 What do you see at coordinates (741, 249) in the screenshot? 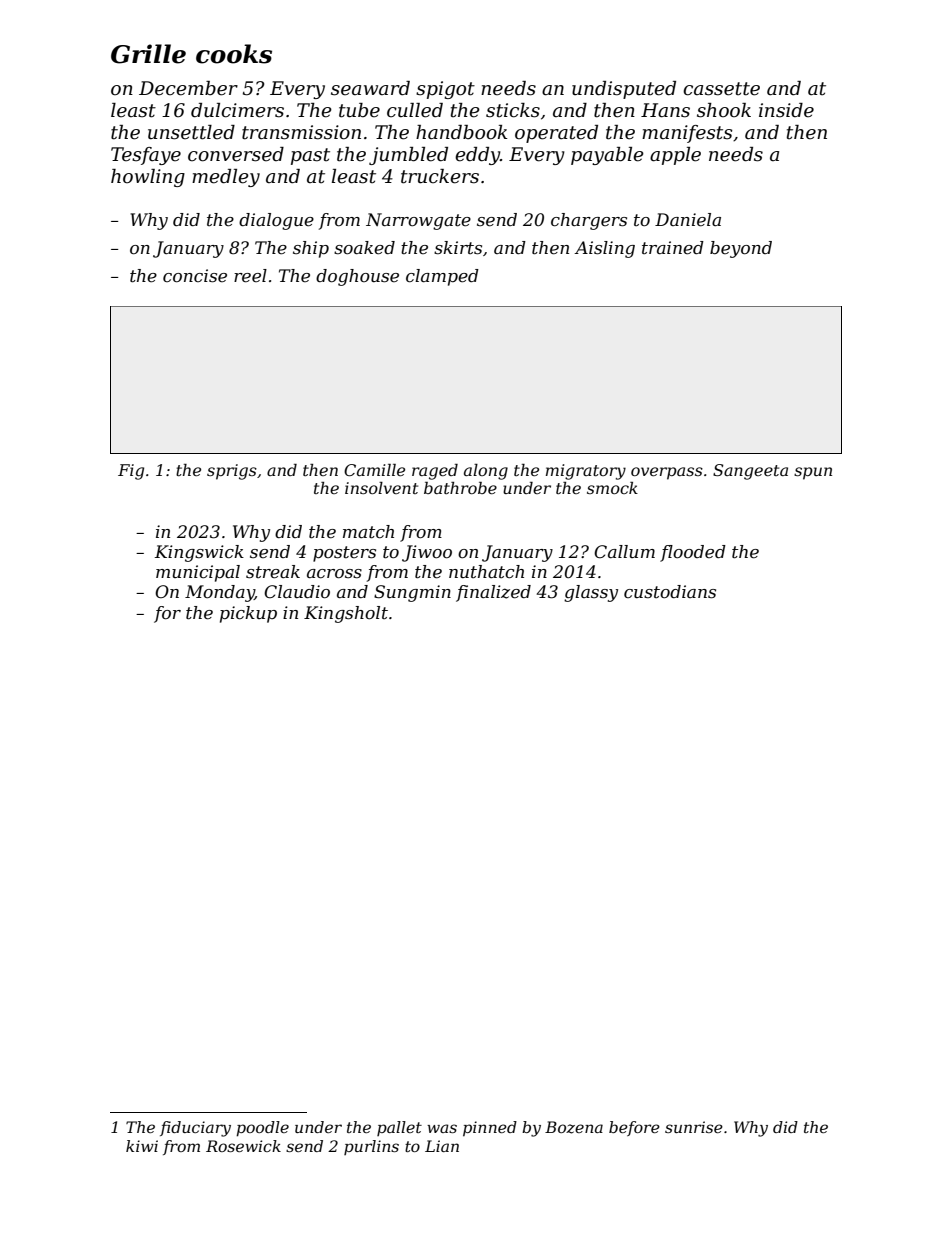
I see `beyond` at bounding box center [741, 249].
